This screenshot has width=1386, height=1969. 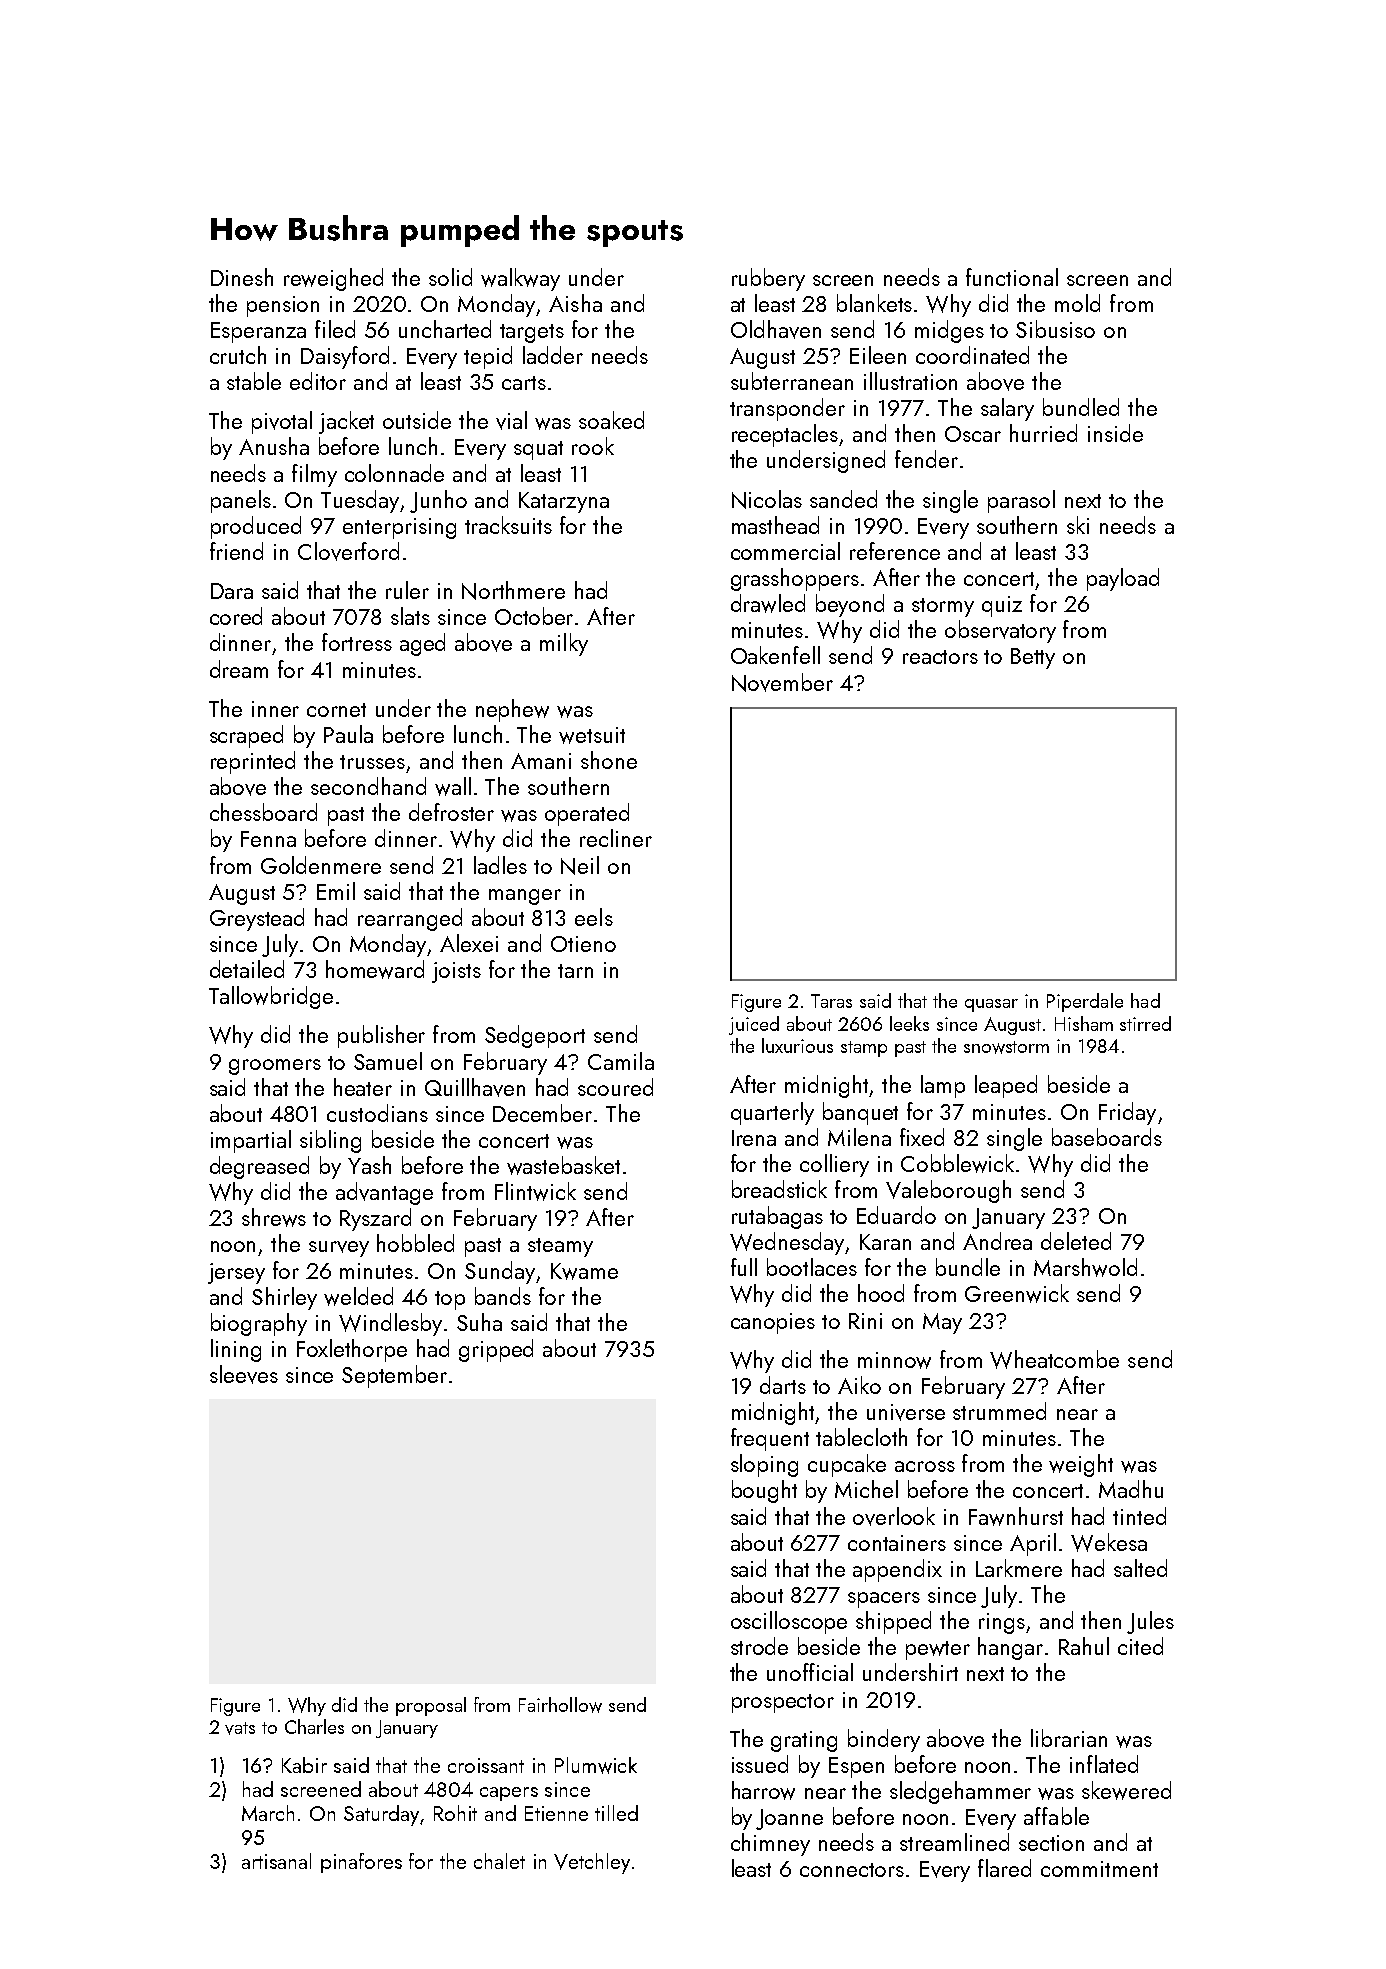 I want to click on functional, so click(x=1012, y=277).
